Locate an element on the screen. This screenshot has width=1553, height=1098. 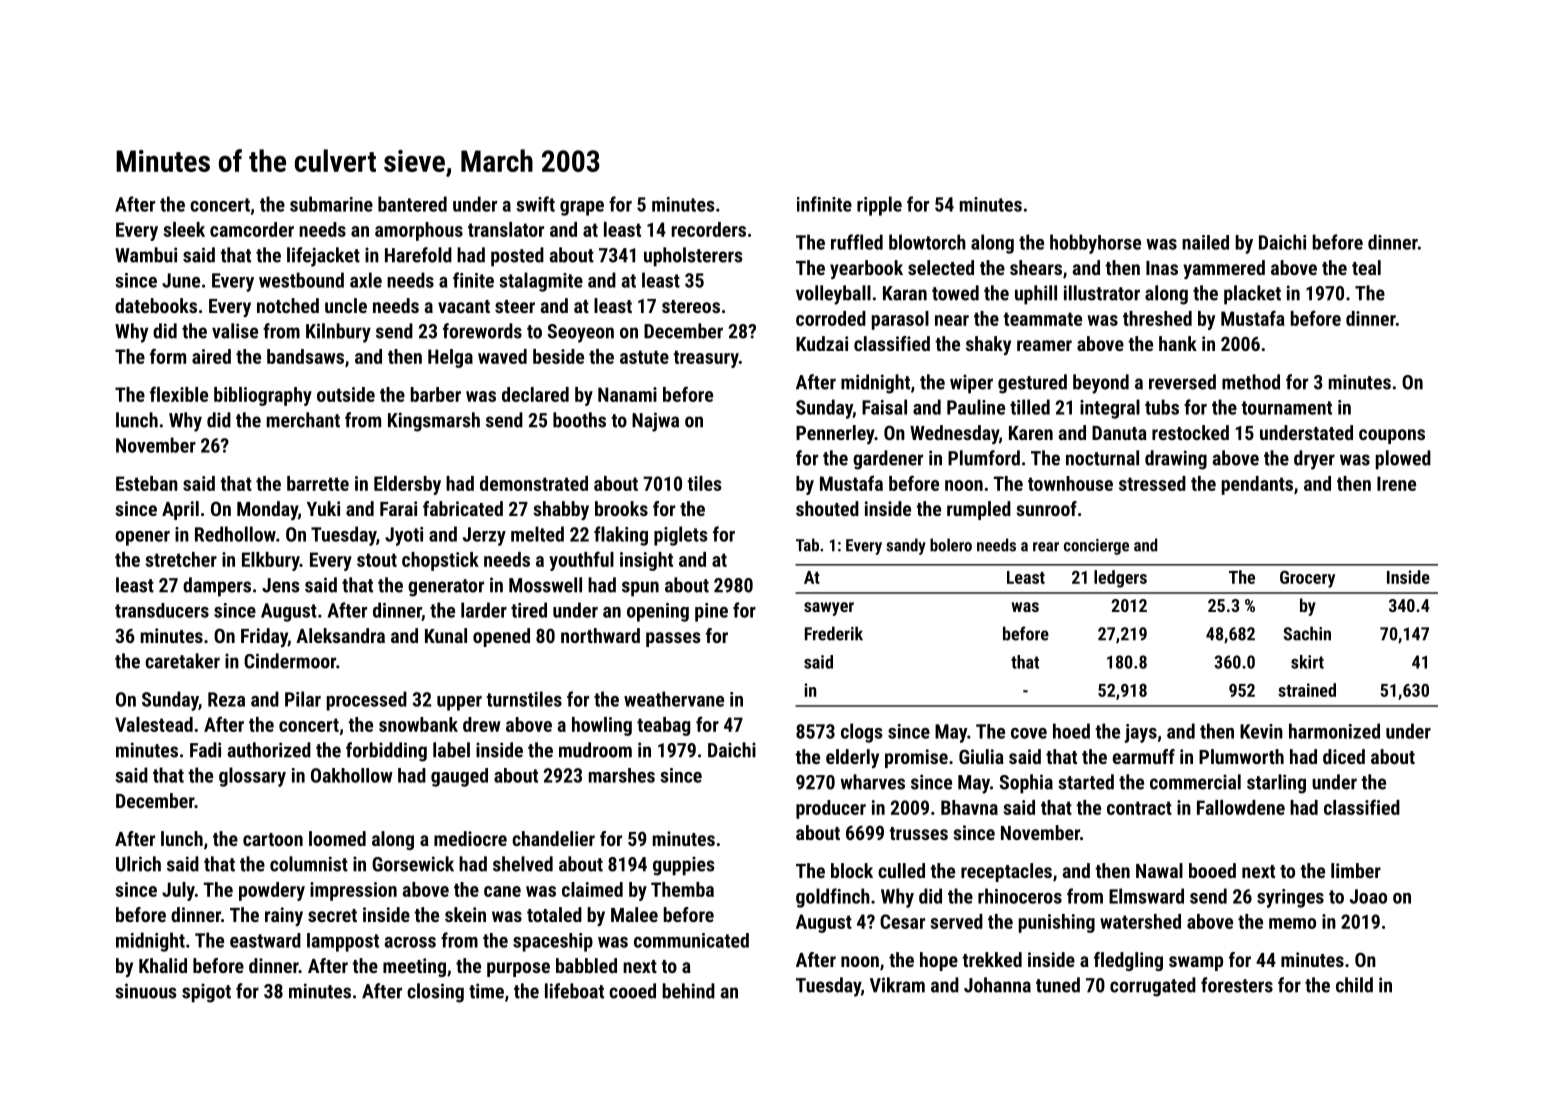
Vikram is located at coordinates (897, 985).
